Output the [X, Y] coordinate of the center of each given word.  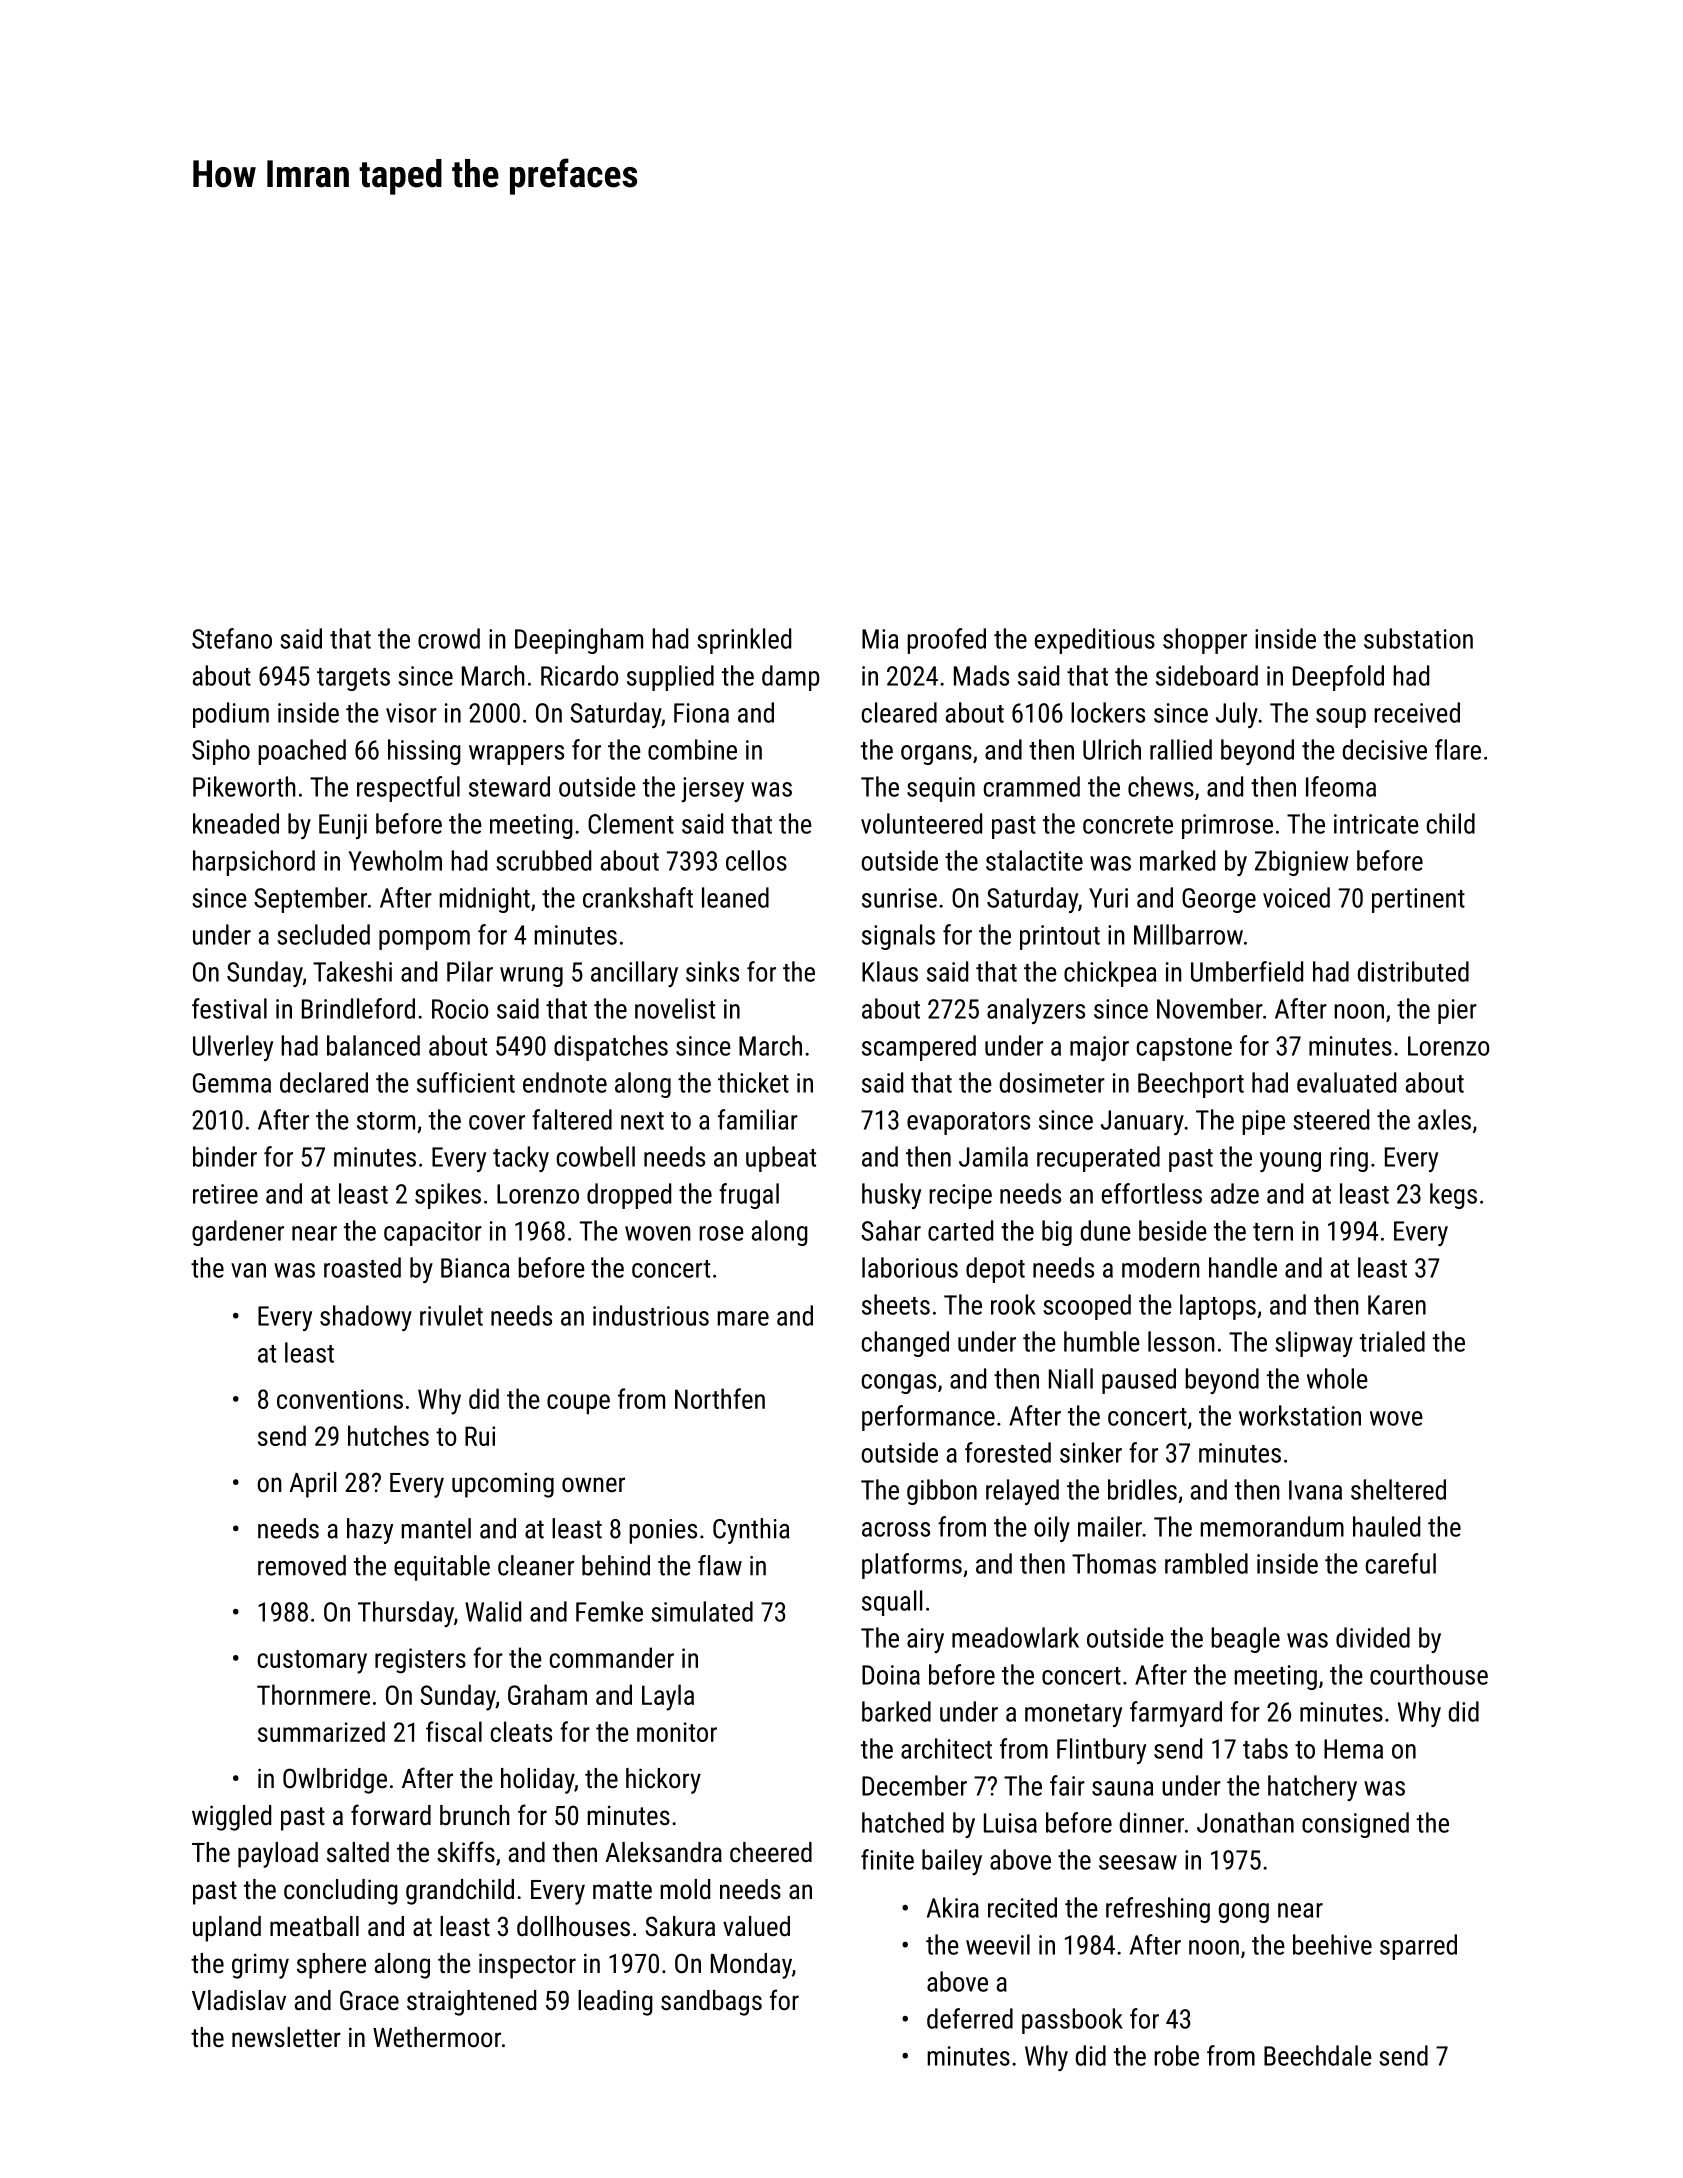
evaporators [968, 1123]
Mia [880, 639]
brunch [475, 1815]
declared [324, 1082]
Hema [1353, 1749]
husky [891, 1196]
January [1142, 1122]
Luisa [1010, 1823]
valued [756, 1926]
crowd [449, 638]
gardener [238, 1233]
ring [1349, 1159]
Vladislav [239, 2000]
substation [1418, 638]
